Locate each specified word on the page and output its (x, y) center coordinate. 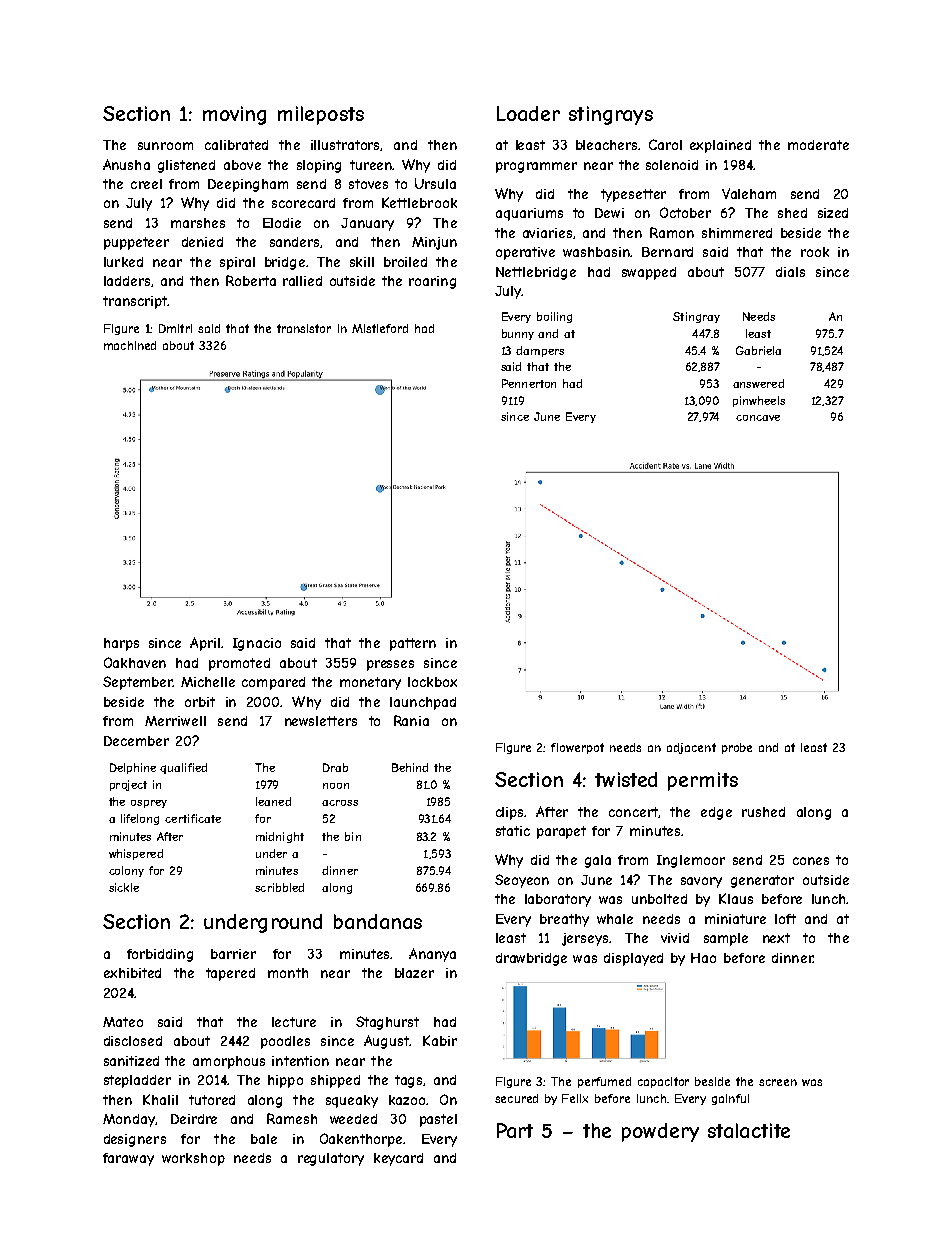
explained (720, 146)
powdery (660, 1132)
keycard (398, 1159)
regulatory (331, 1159)
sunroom (165, 146)
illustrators (345, 145)
